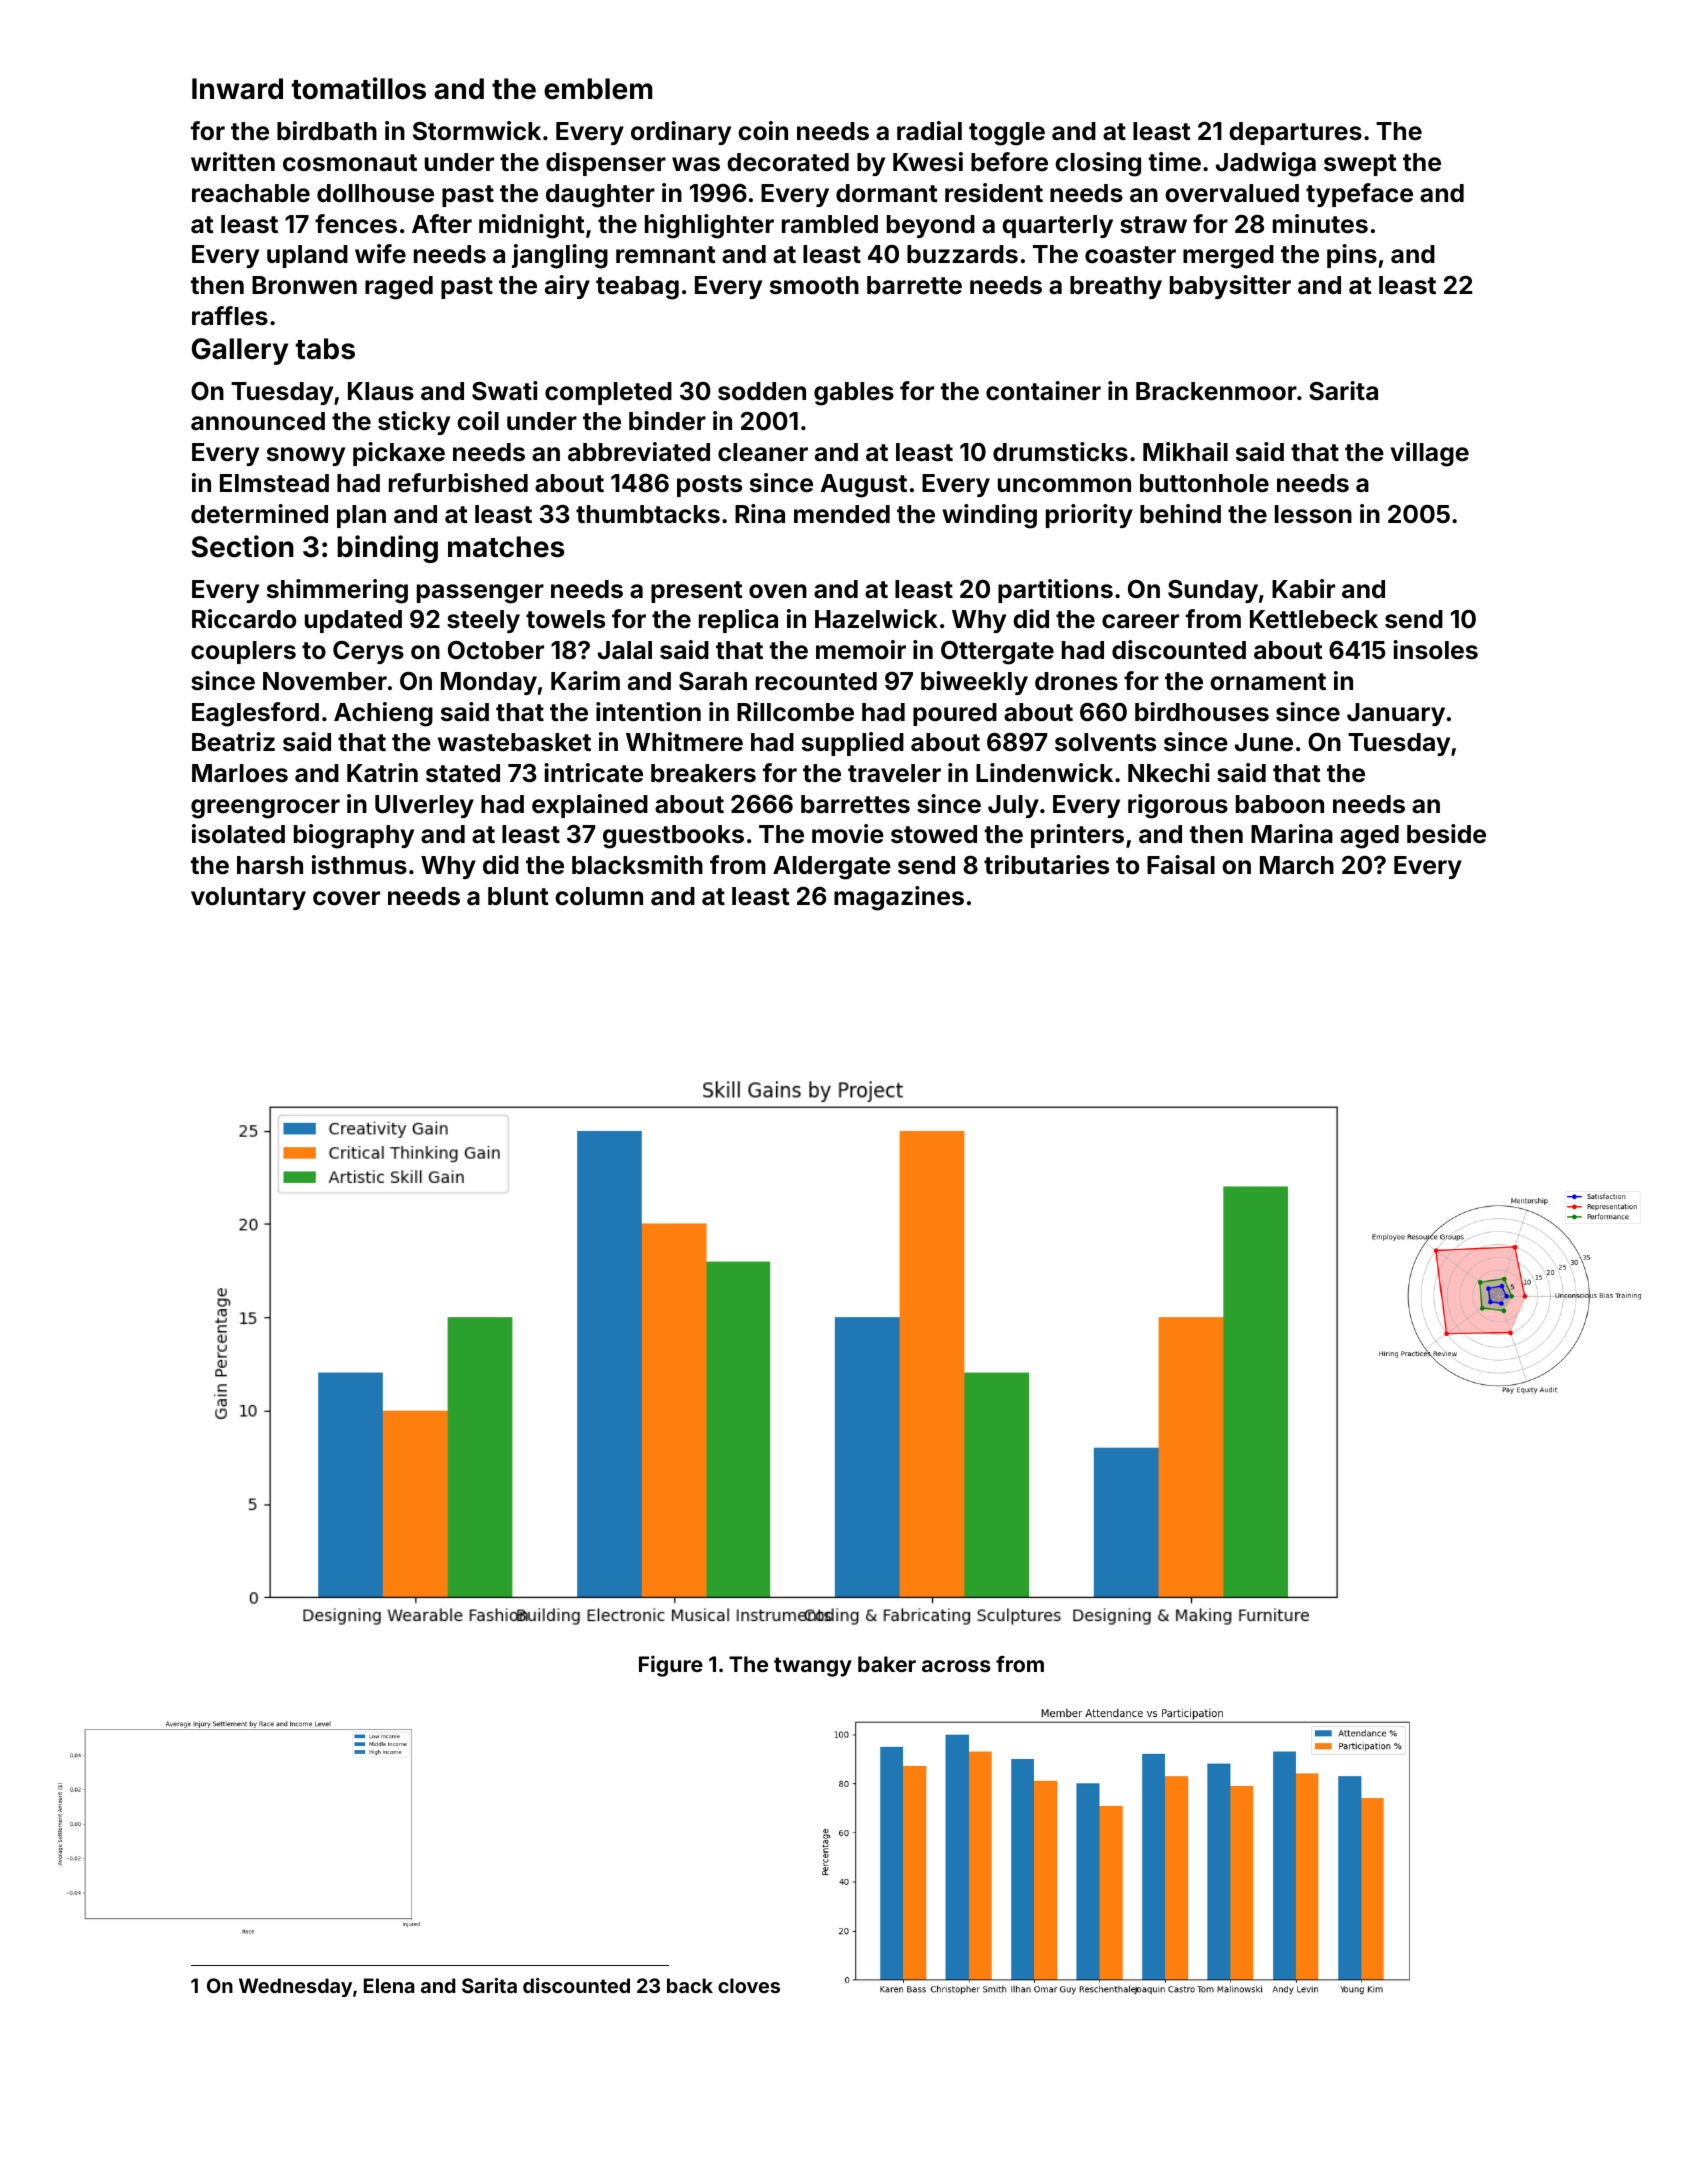  I want to click on Faisal, so click(1181, 865).
